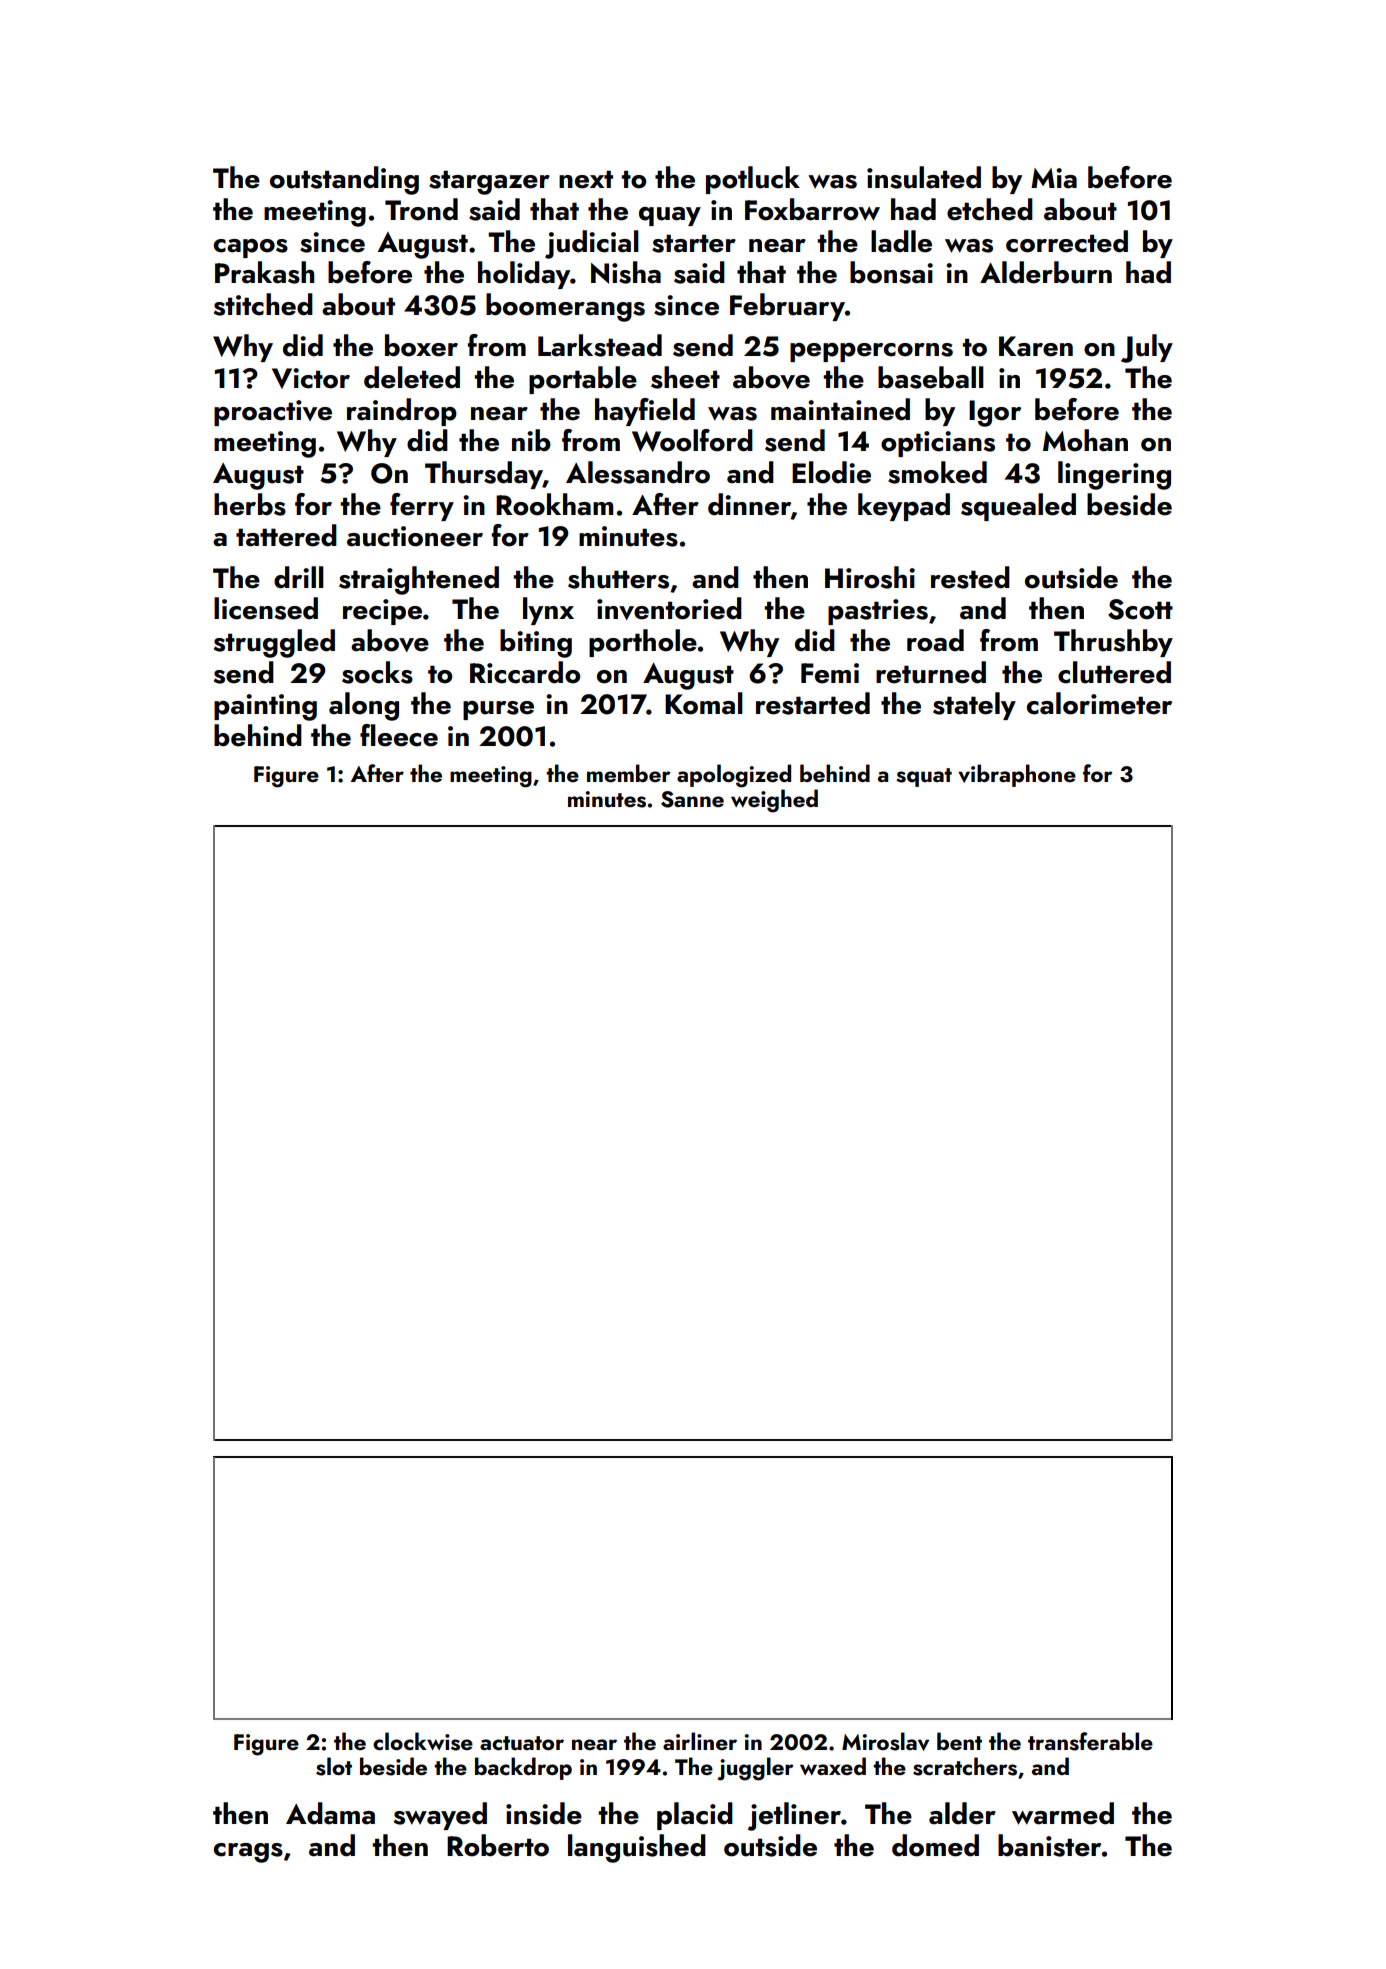  Describe the element at coordinates (753, 180) in the screenshot. I see `potluck` at that location.
